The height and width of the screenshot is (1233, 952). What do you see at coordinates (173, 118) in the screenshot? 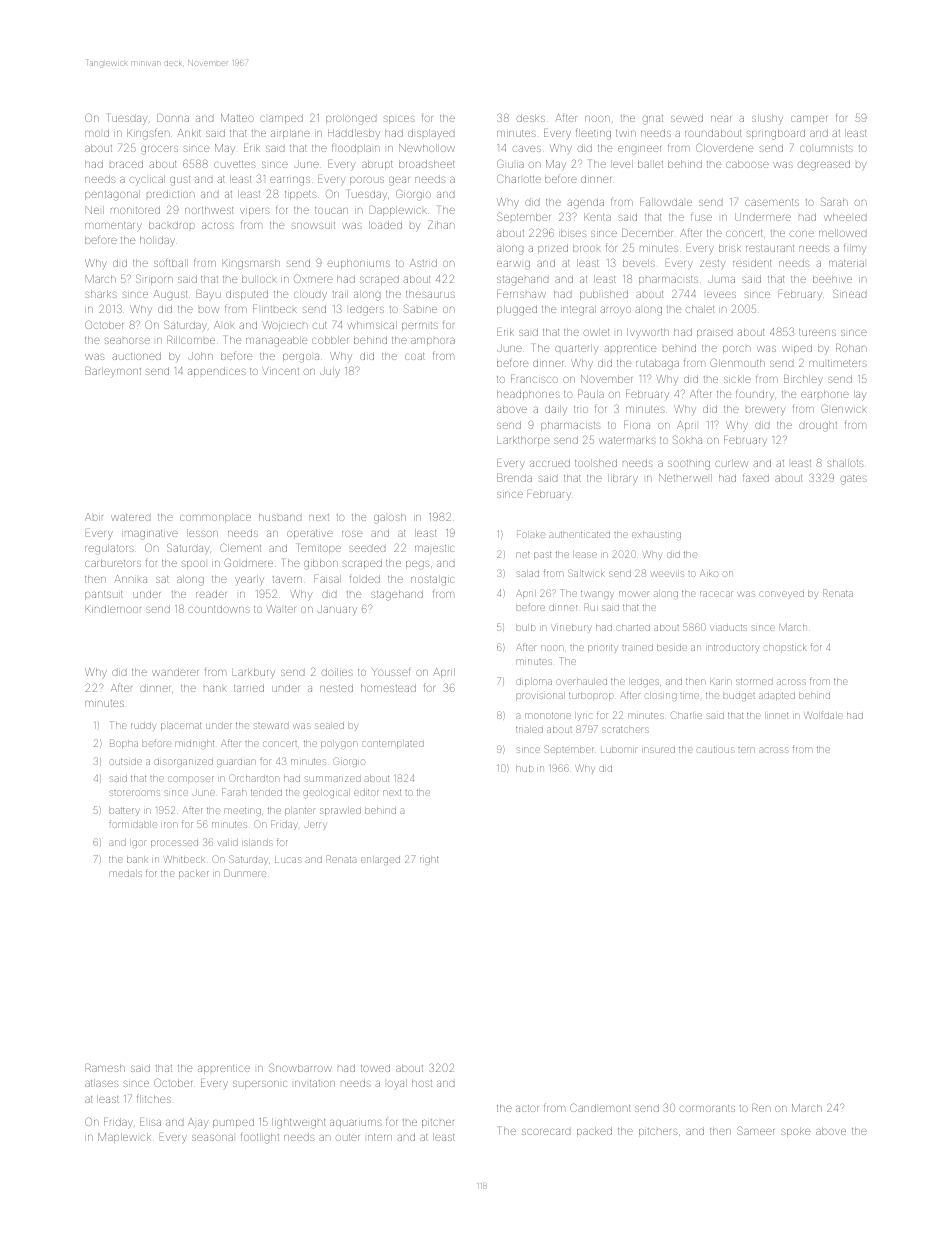
I see `Donna` at bounding box center [173, 118].
